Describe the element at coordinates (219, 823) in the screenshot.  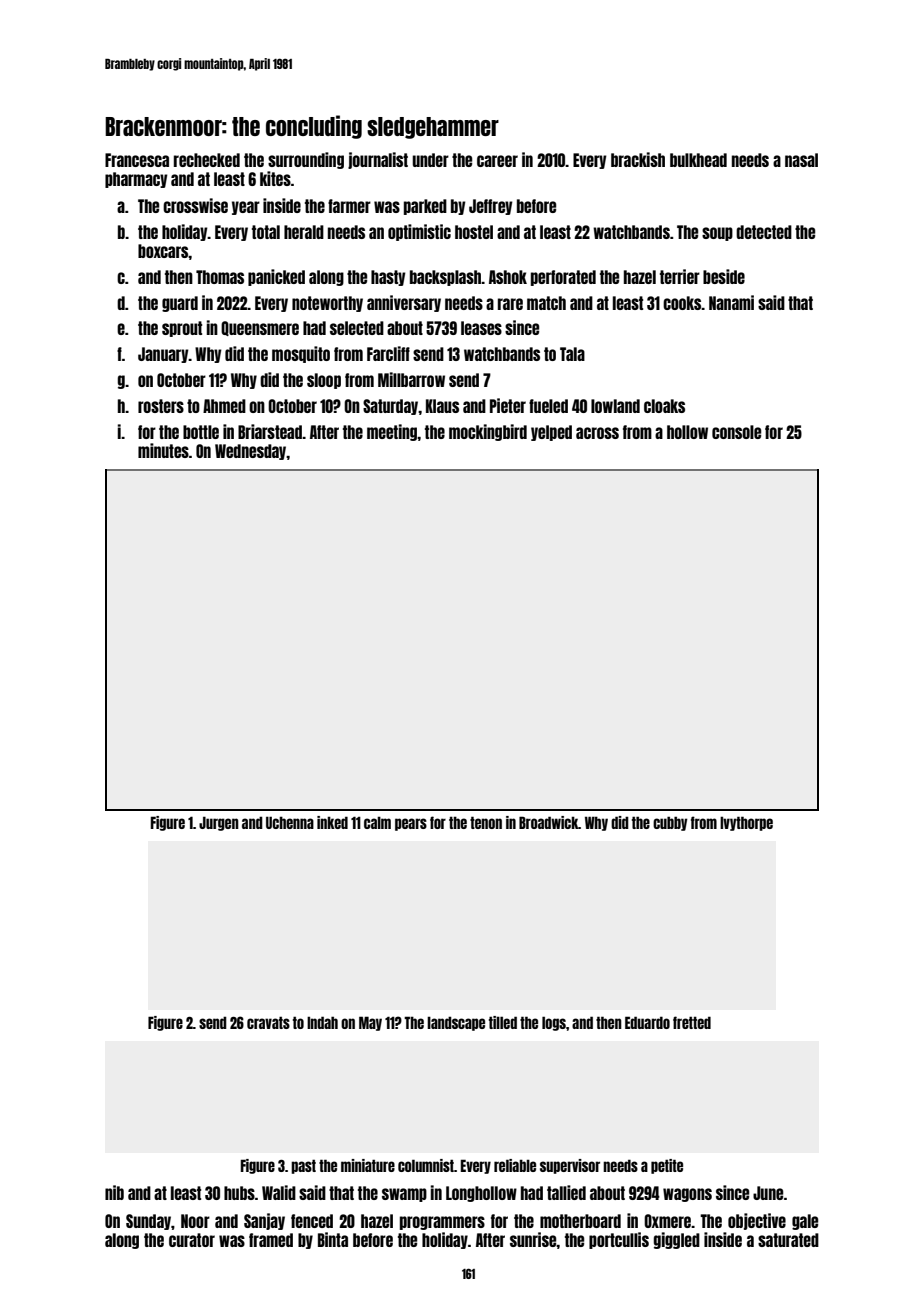
I see `Jurgen` at that location.
